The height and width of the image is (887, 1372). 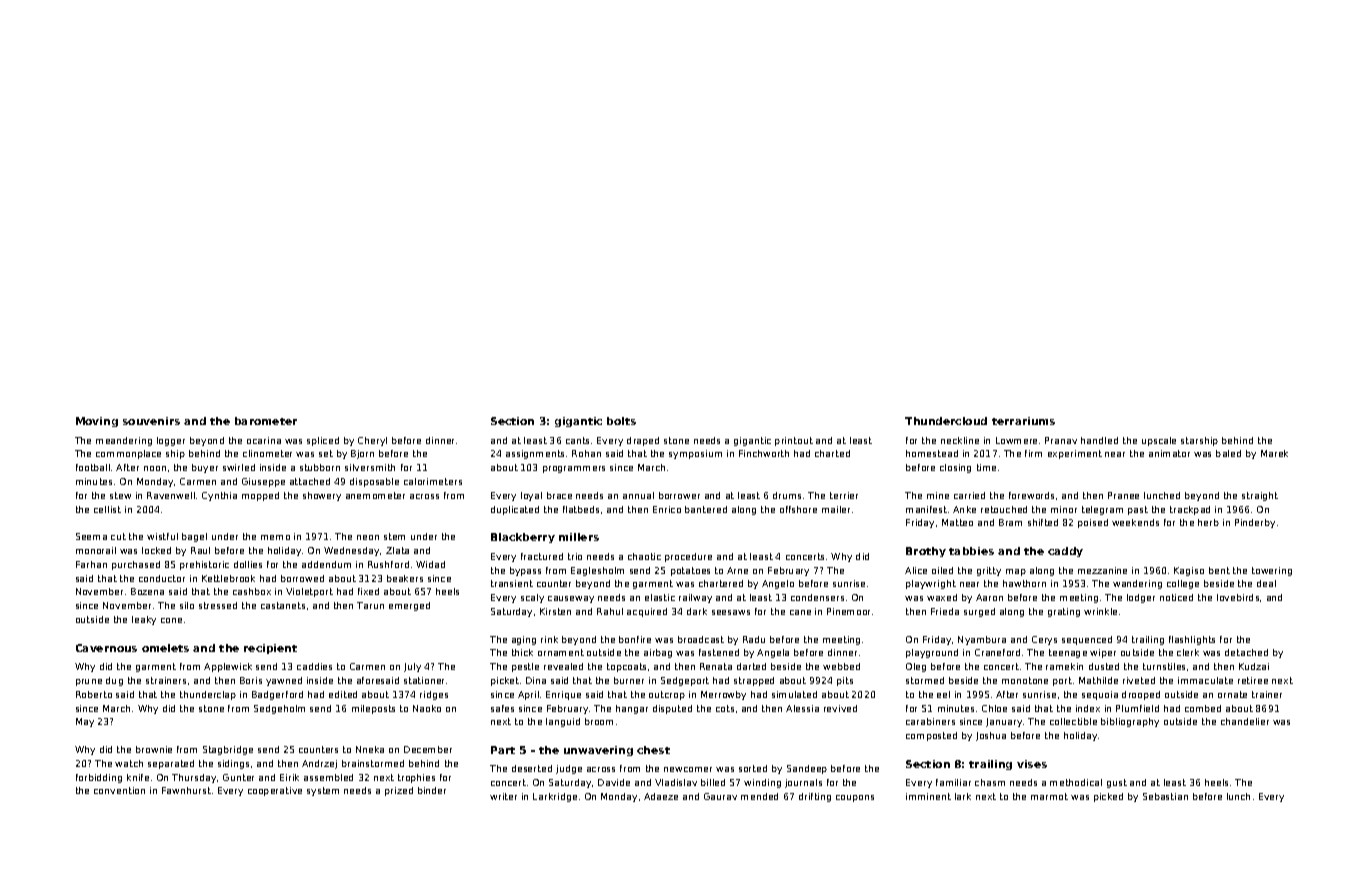 What do you see at coordinates (118, 536) in the image?
I see `cut` at bounding box center [118, 536].
